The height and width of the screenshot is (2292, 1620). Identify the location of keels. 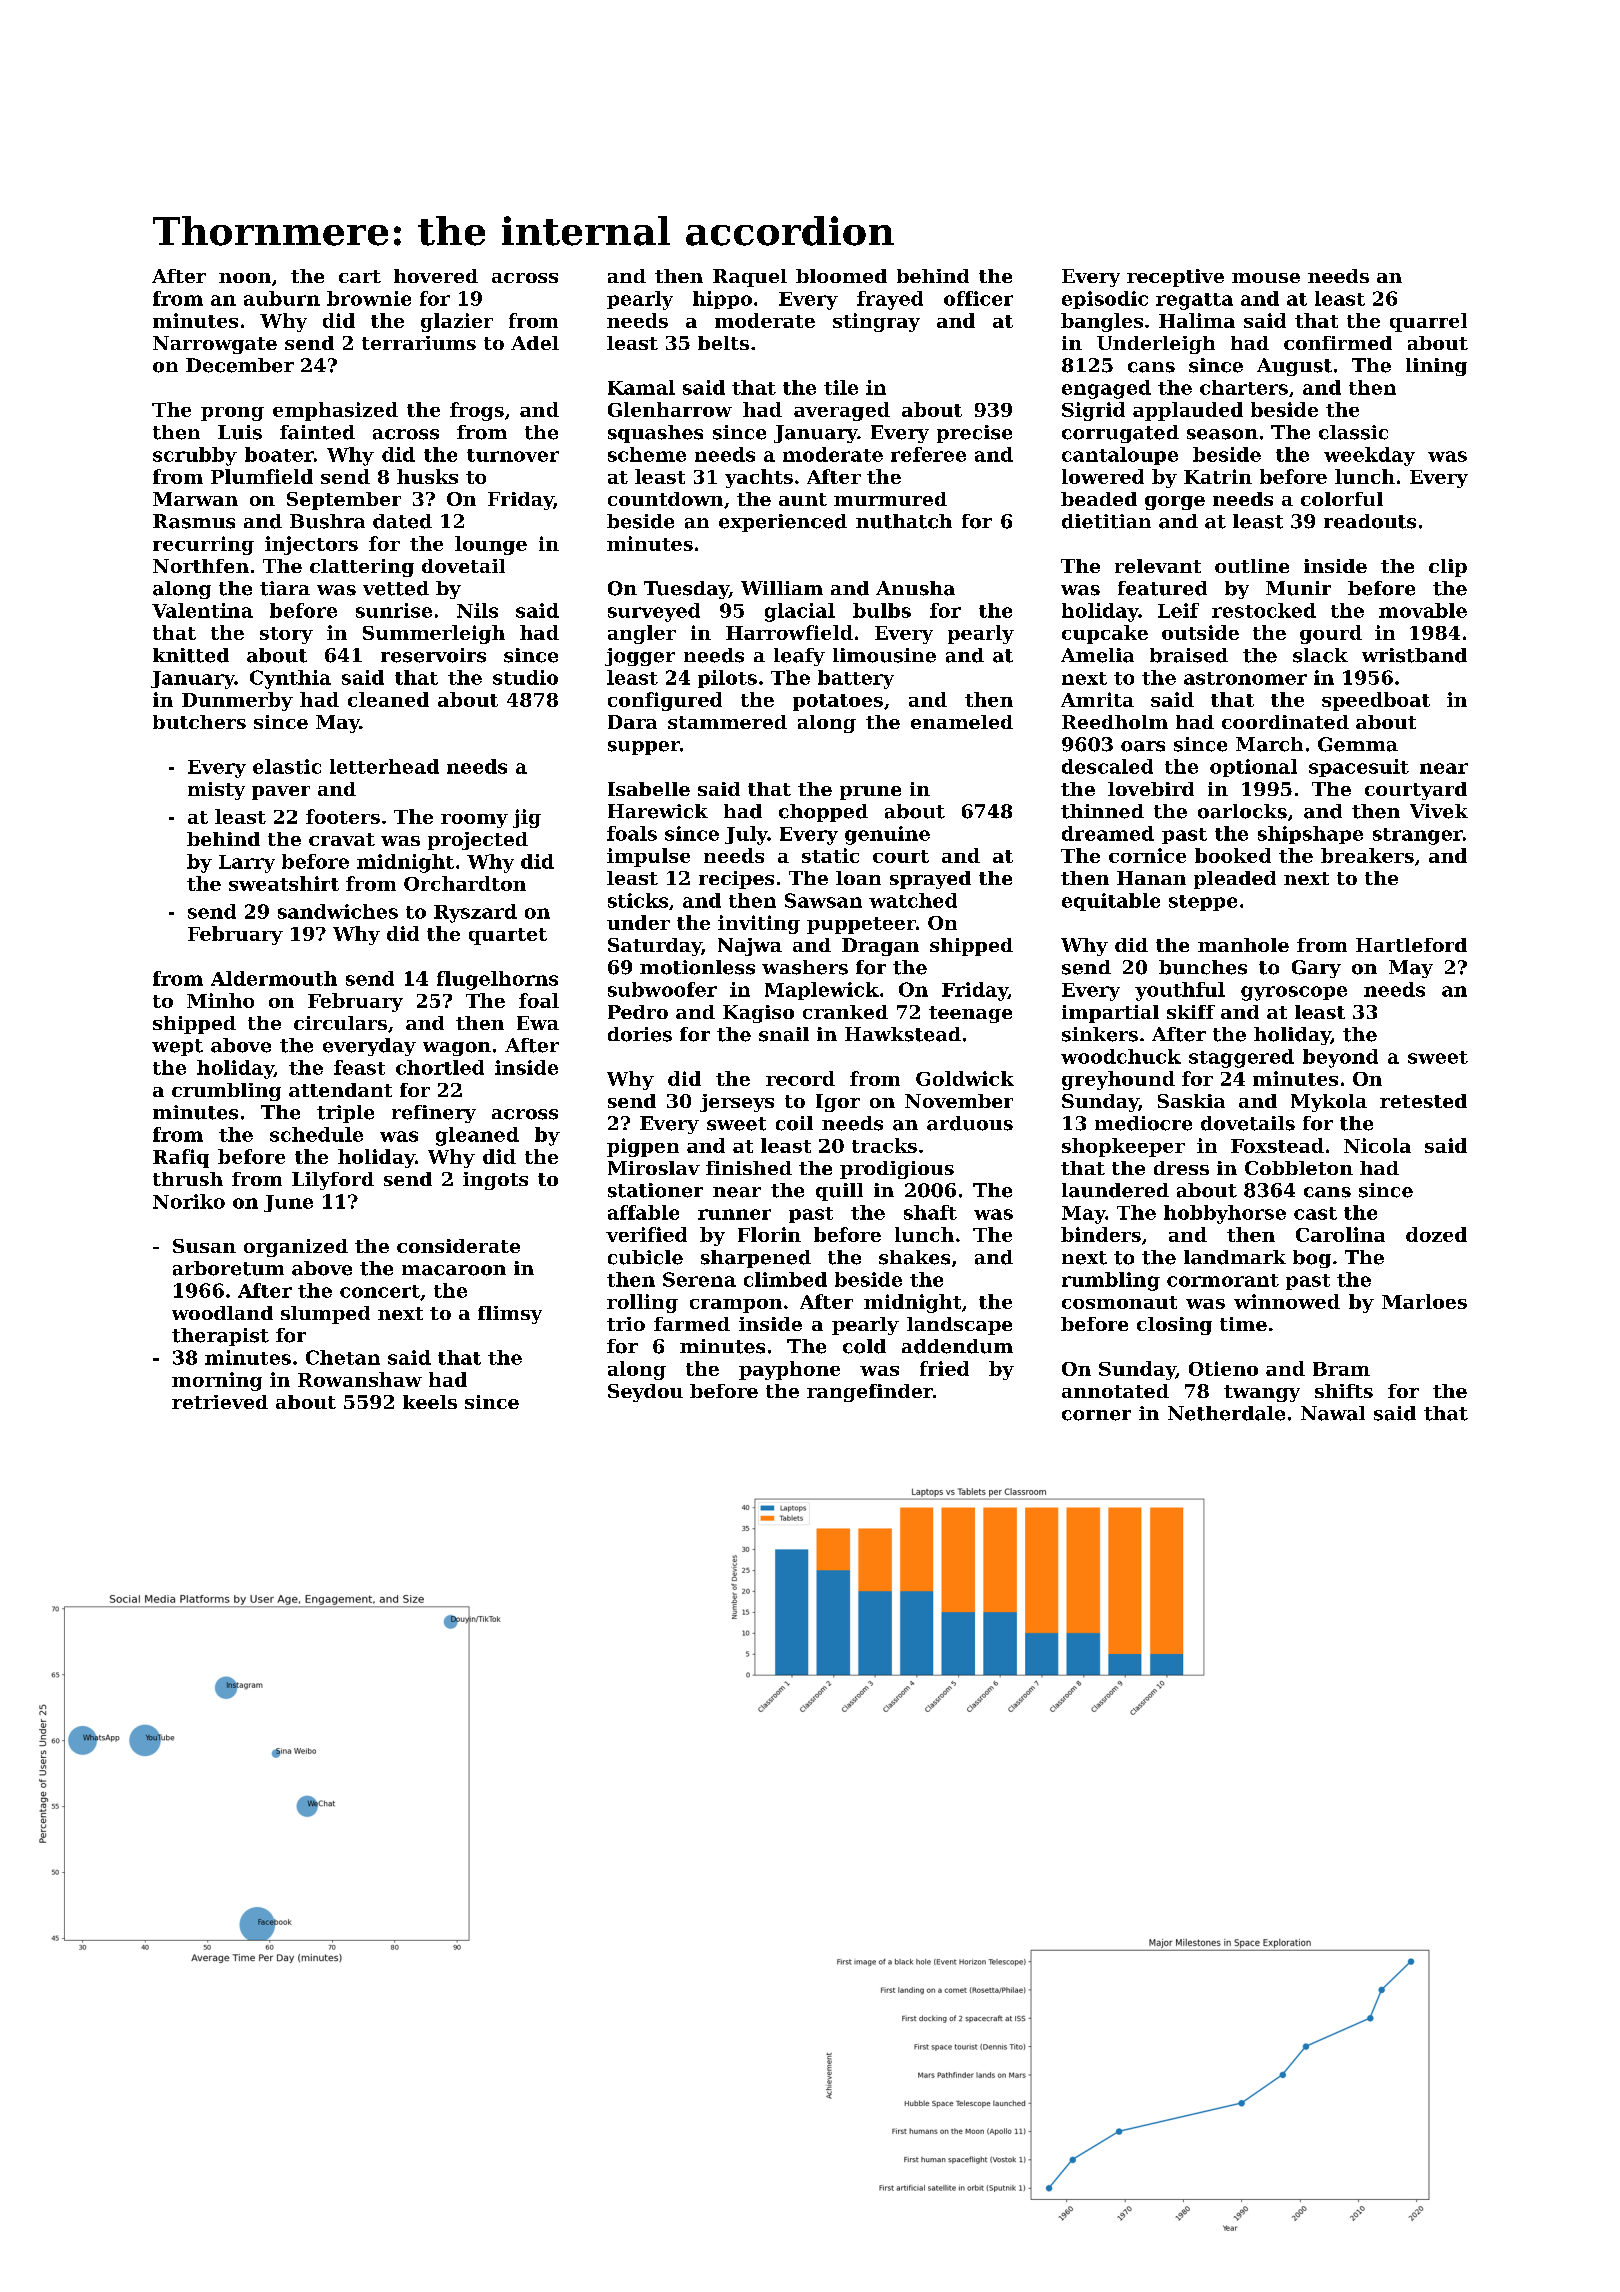
(430, 1402).
